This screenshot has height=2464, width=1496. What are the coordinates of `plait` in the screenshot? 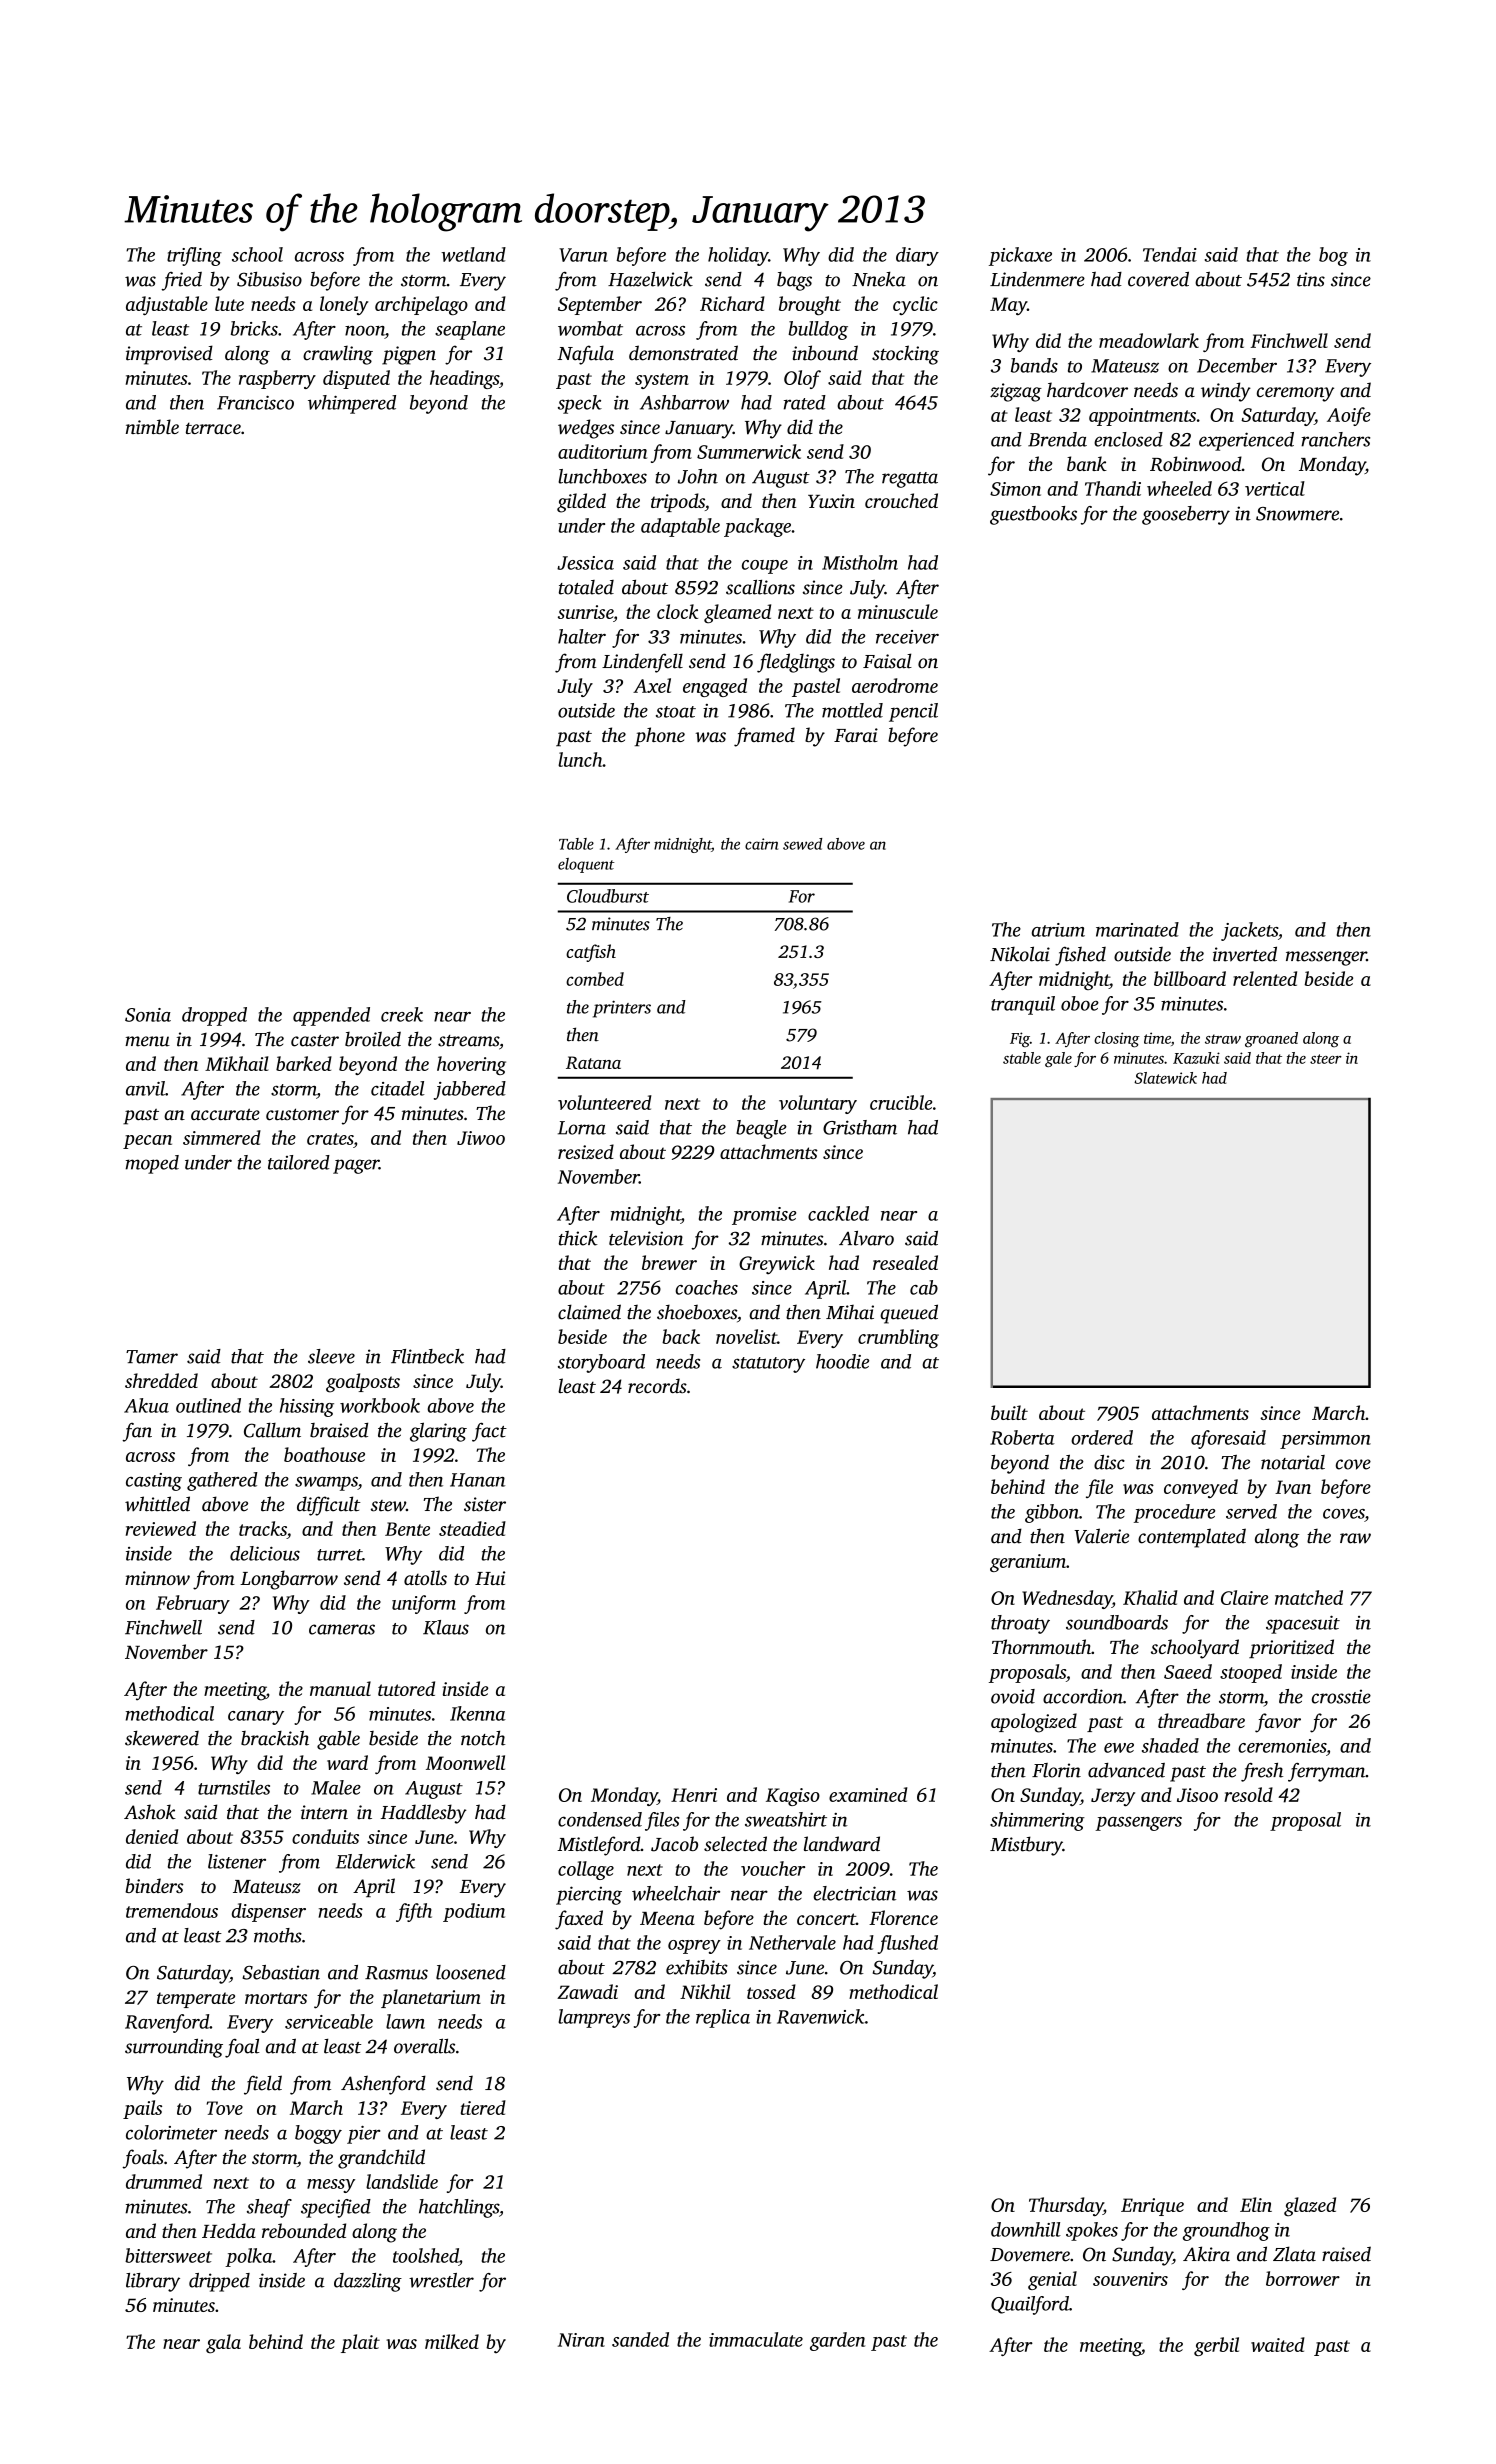 It's located at (360, 2343).
